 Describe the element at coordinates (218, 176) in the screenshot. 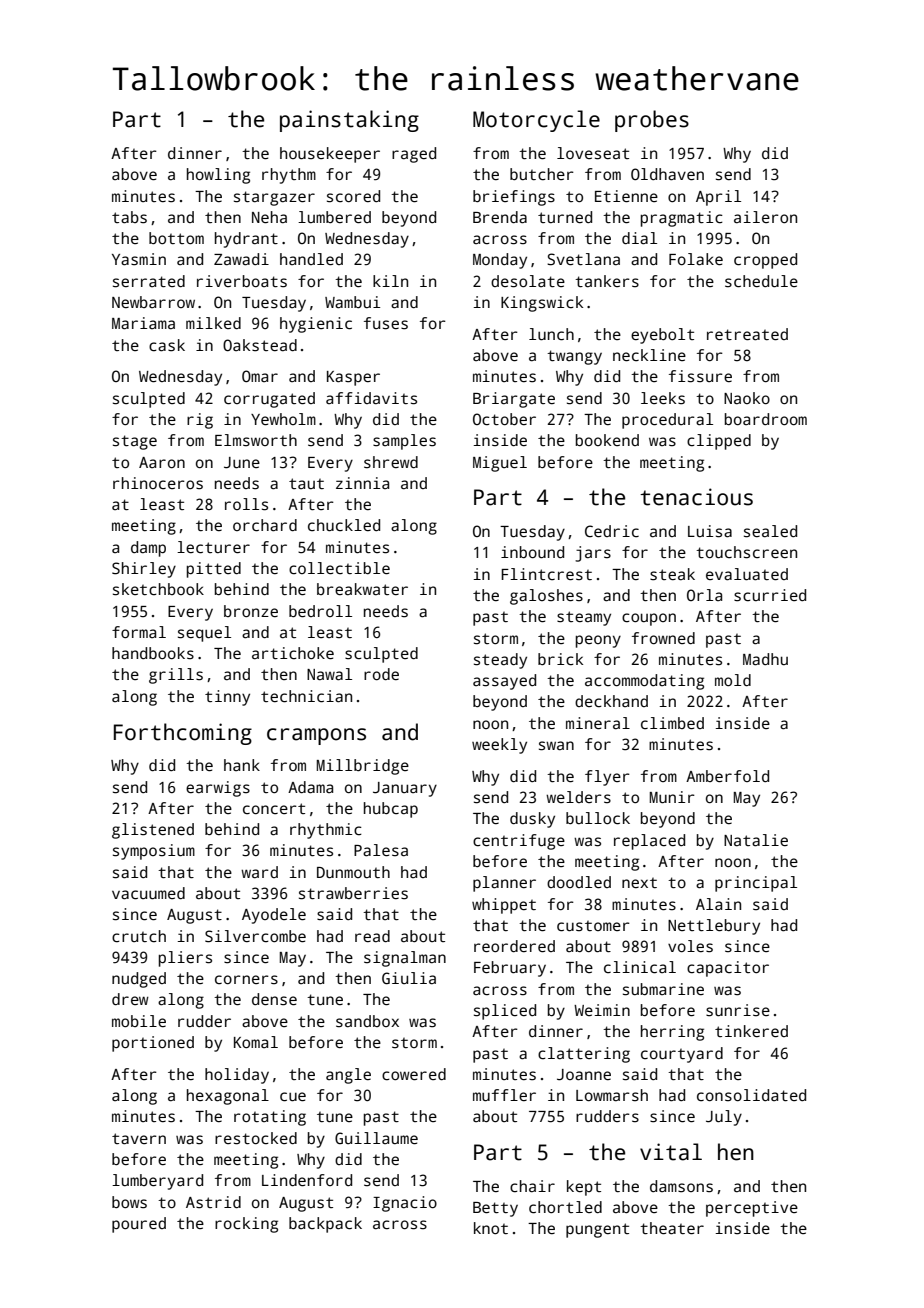

I see `howling` at that location.
